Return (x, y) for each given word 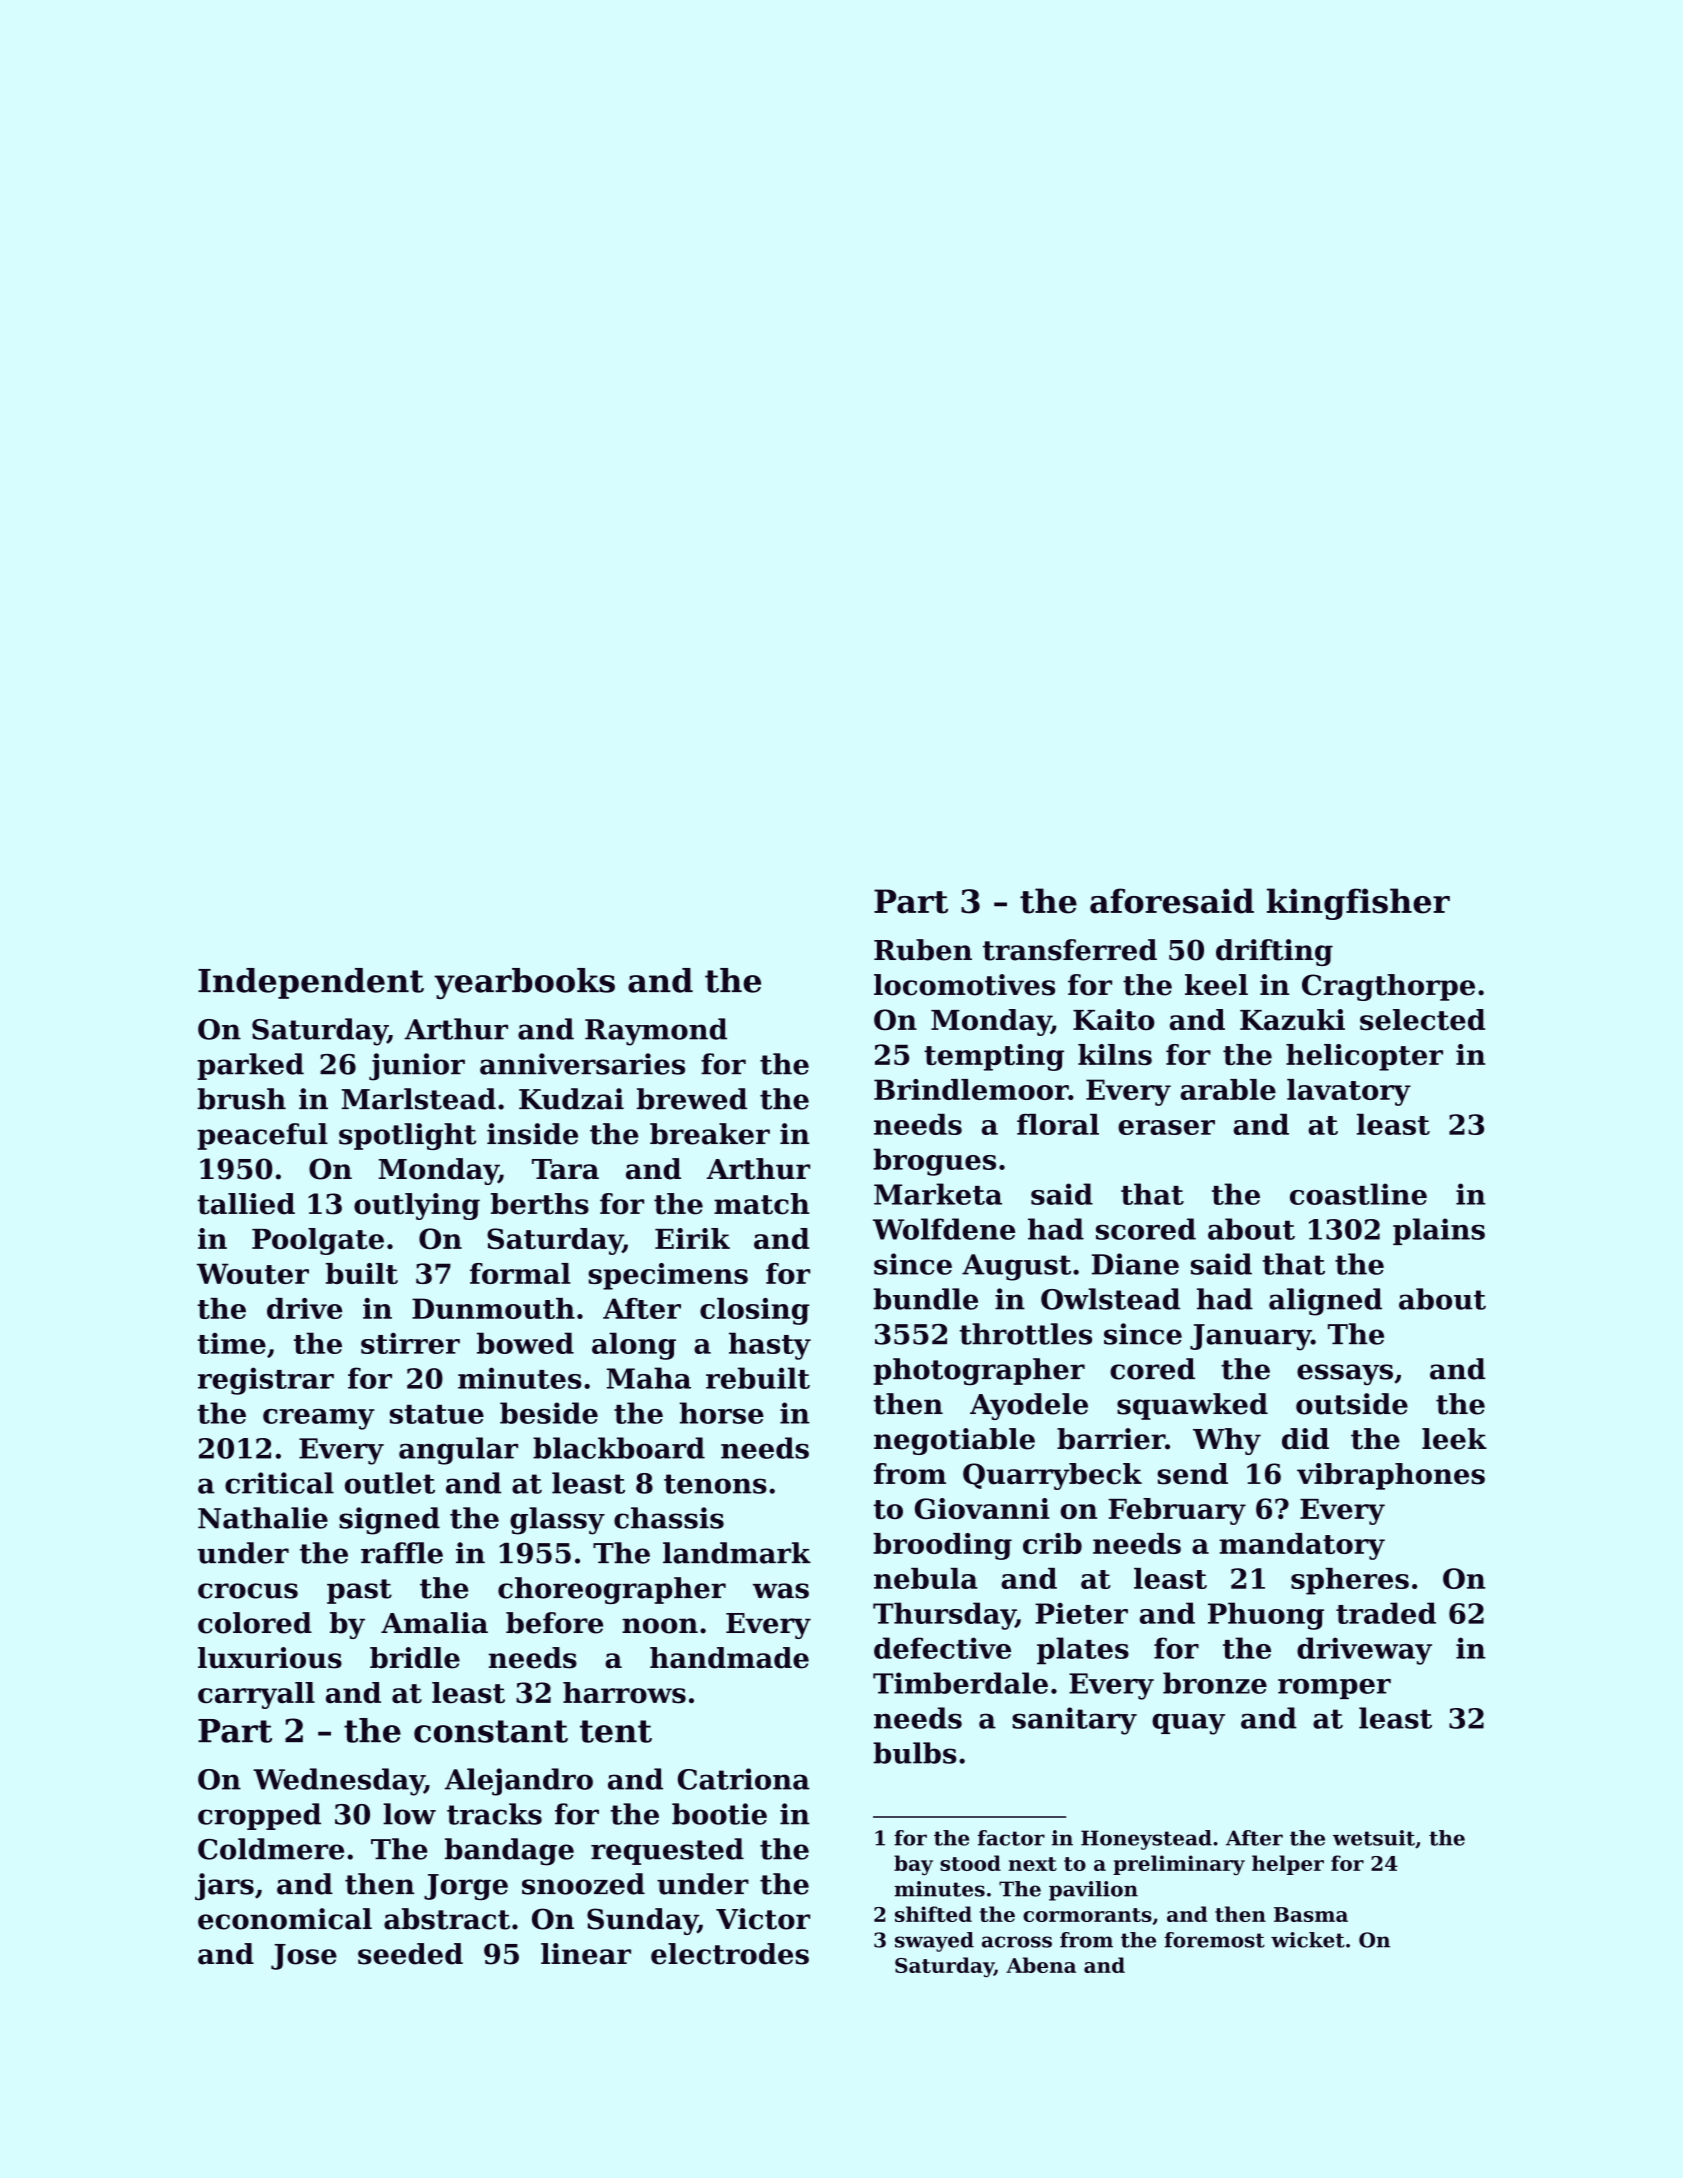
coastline (1358, 1194)
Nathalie (263, 1518)
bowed (525, 1343)
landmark (737, 1553)
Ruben (923, 950)
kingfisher (1358, 904)
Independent (311, 983)
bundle (925, 1299)
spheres (1350, 1581)
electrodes (730, 1954)
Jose (304, 1957)
